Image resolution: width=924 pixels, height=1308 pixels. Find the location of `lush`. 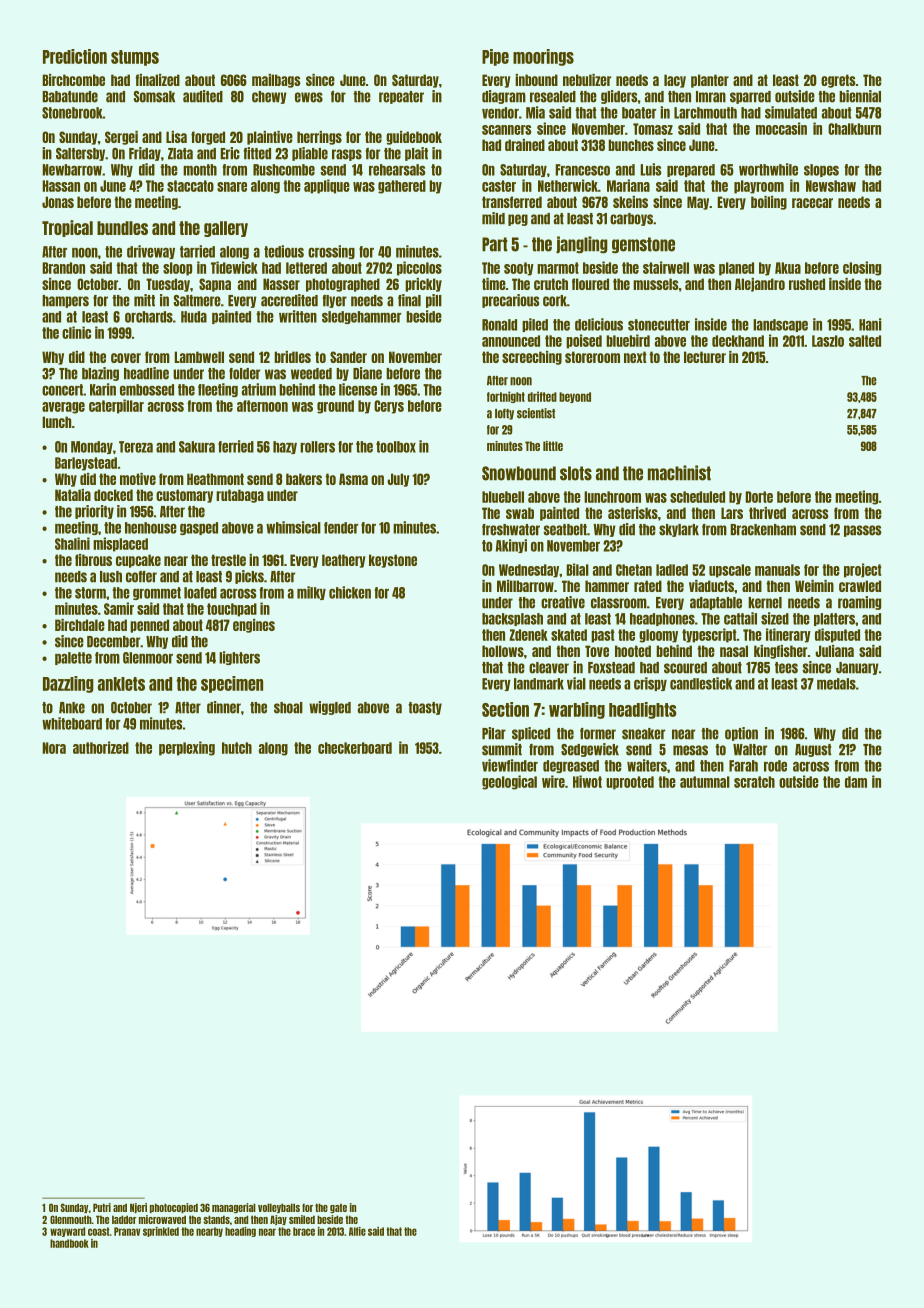

lush is located at coordinates (111, 577).
